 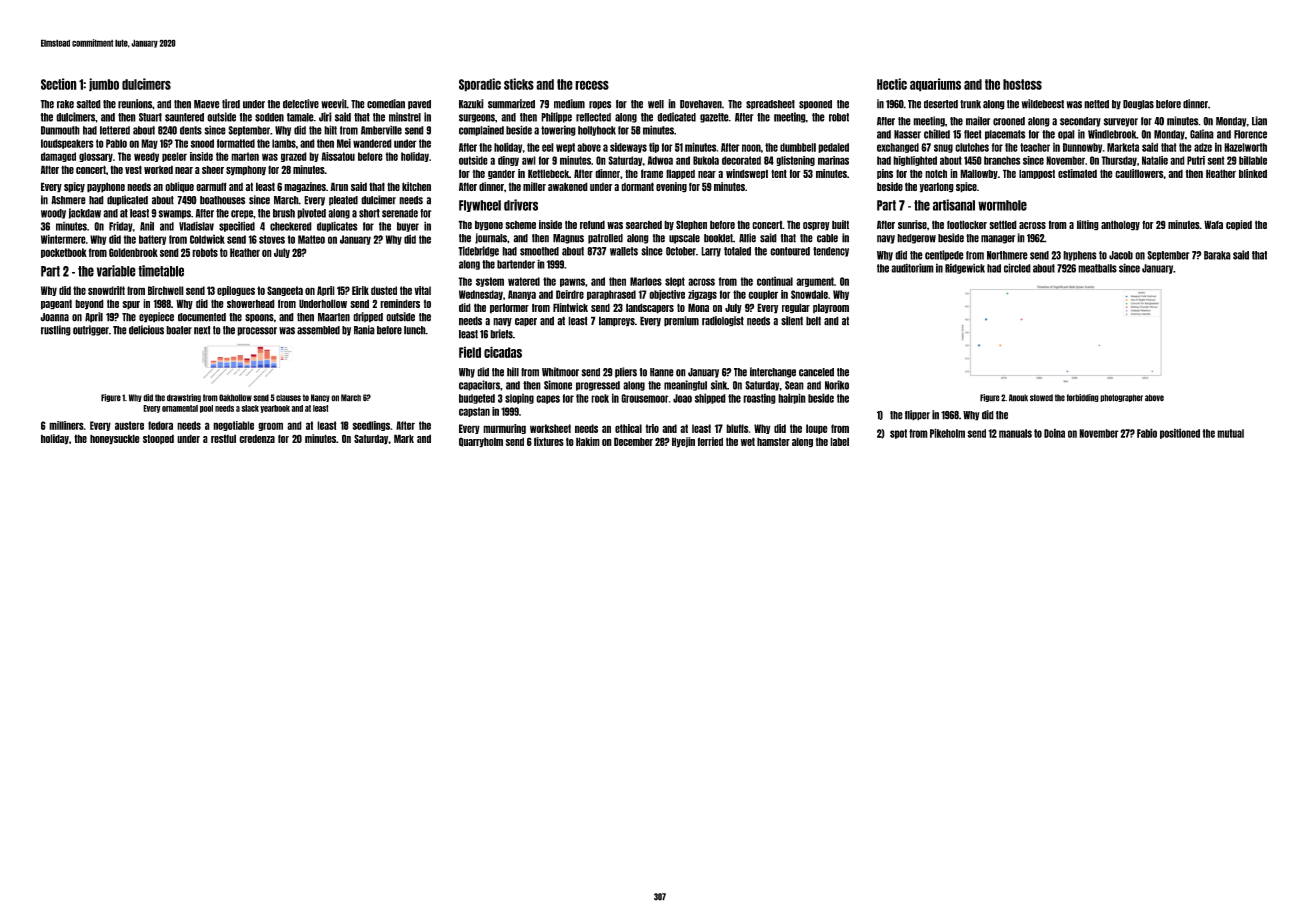 What do you see at coordinates (503, 352) in the screenshot?
I see `cicadas` at bounding box center [503, 352].
